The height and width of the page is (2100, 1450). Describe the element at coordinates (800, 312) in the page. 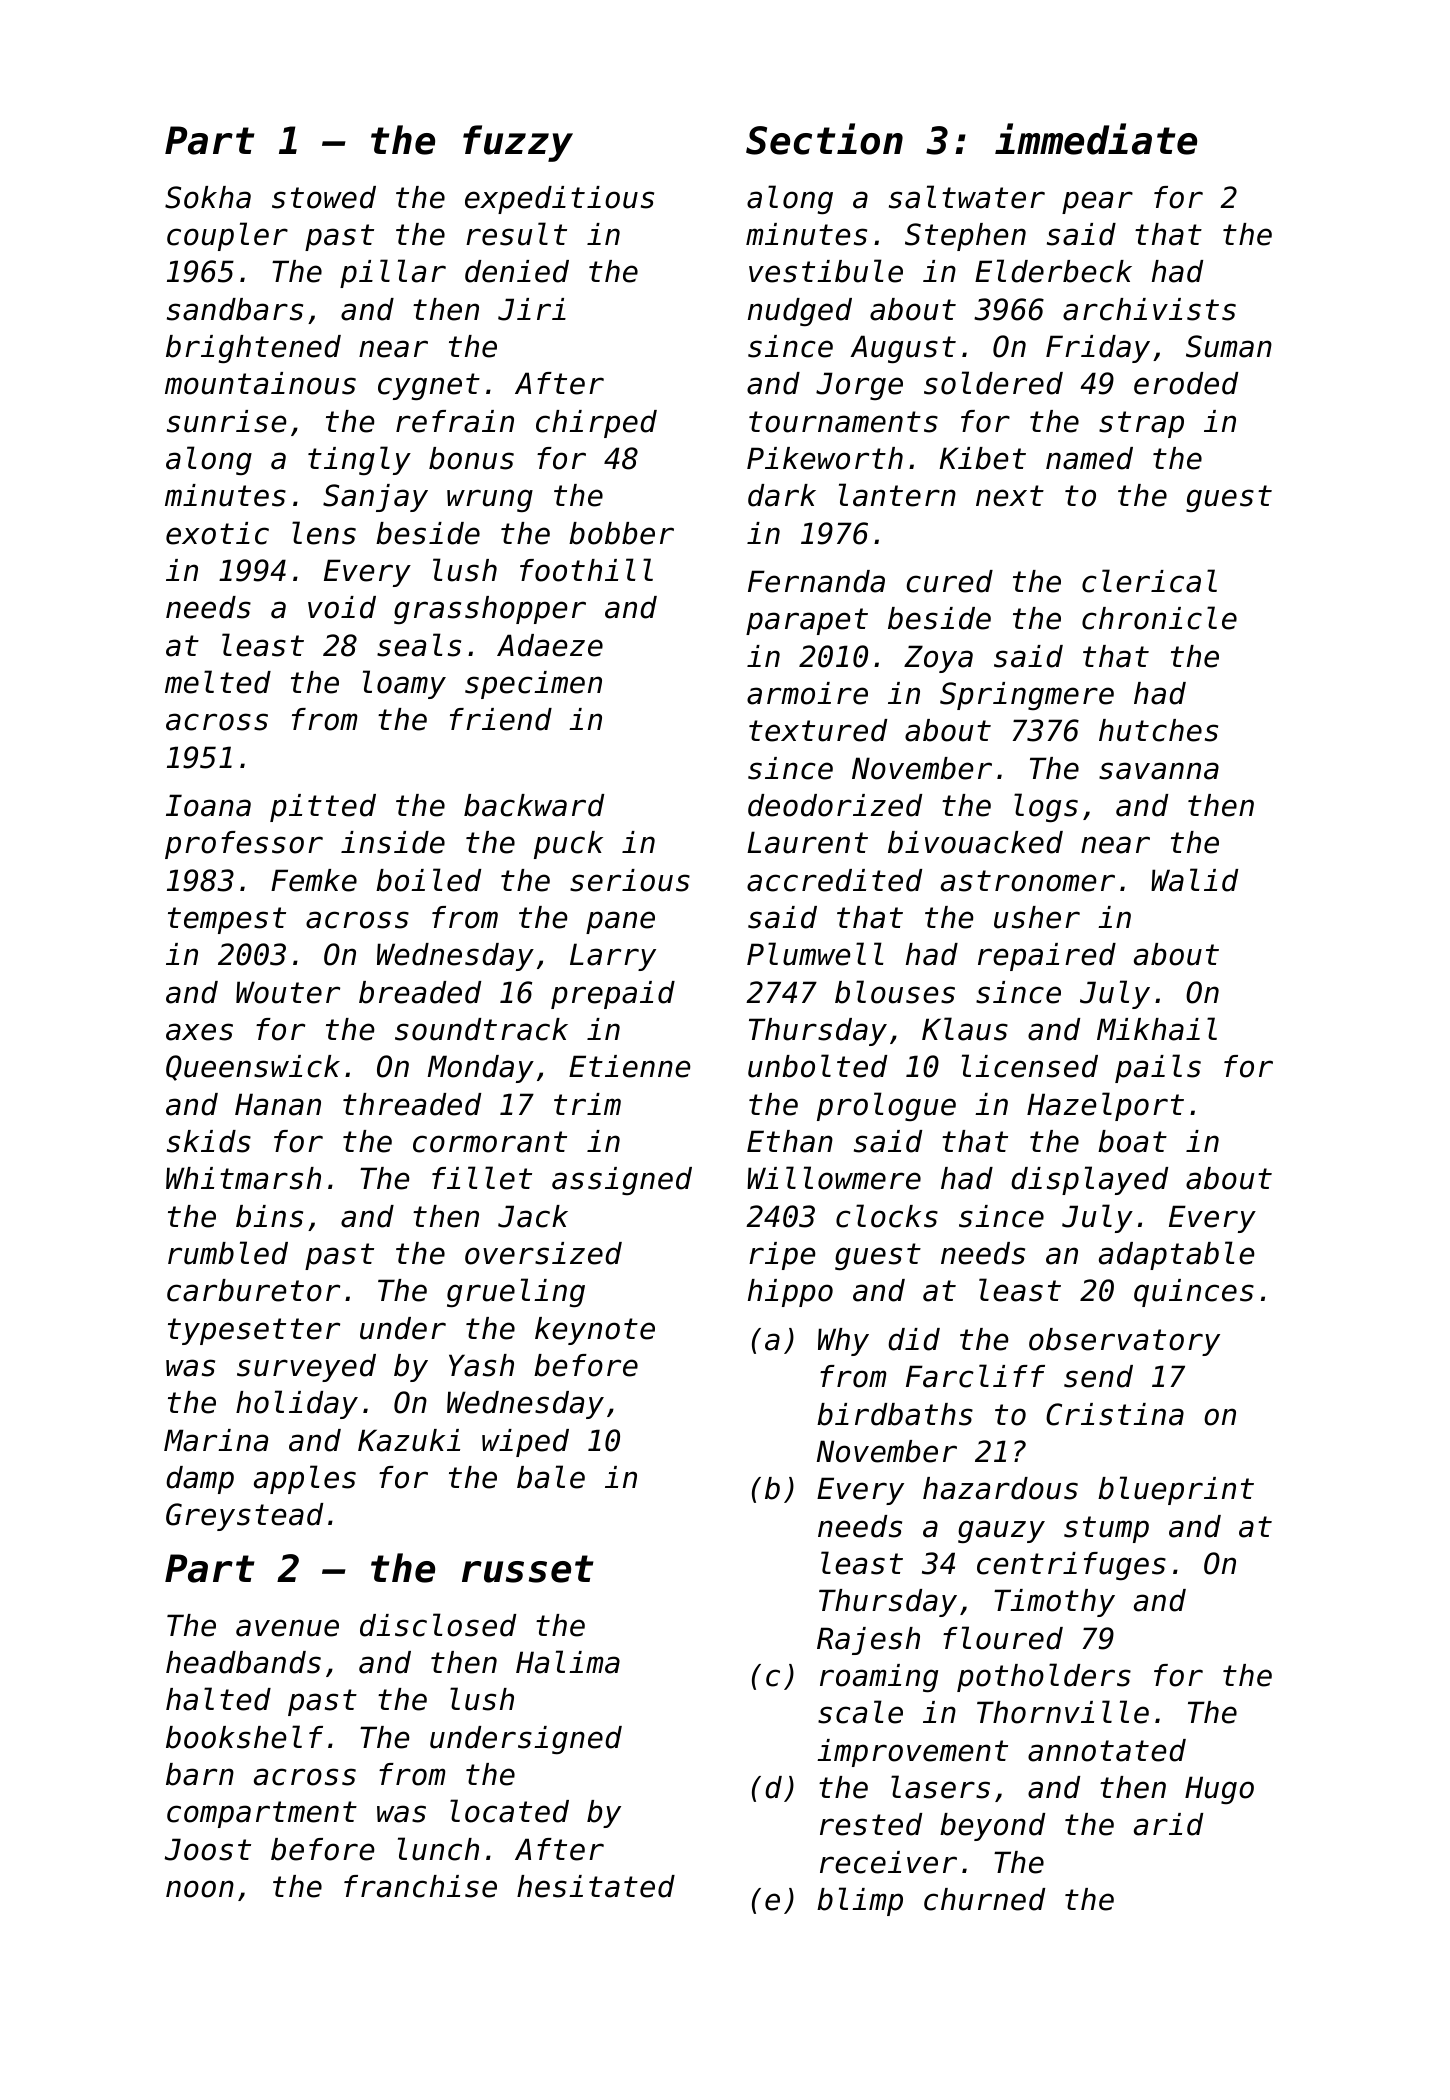

I see `nudged` at that location.
